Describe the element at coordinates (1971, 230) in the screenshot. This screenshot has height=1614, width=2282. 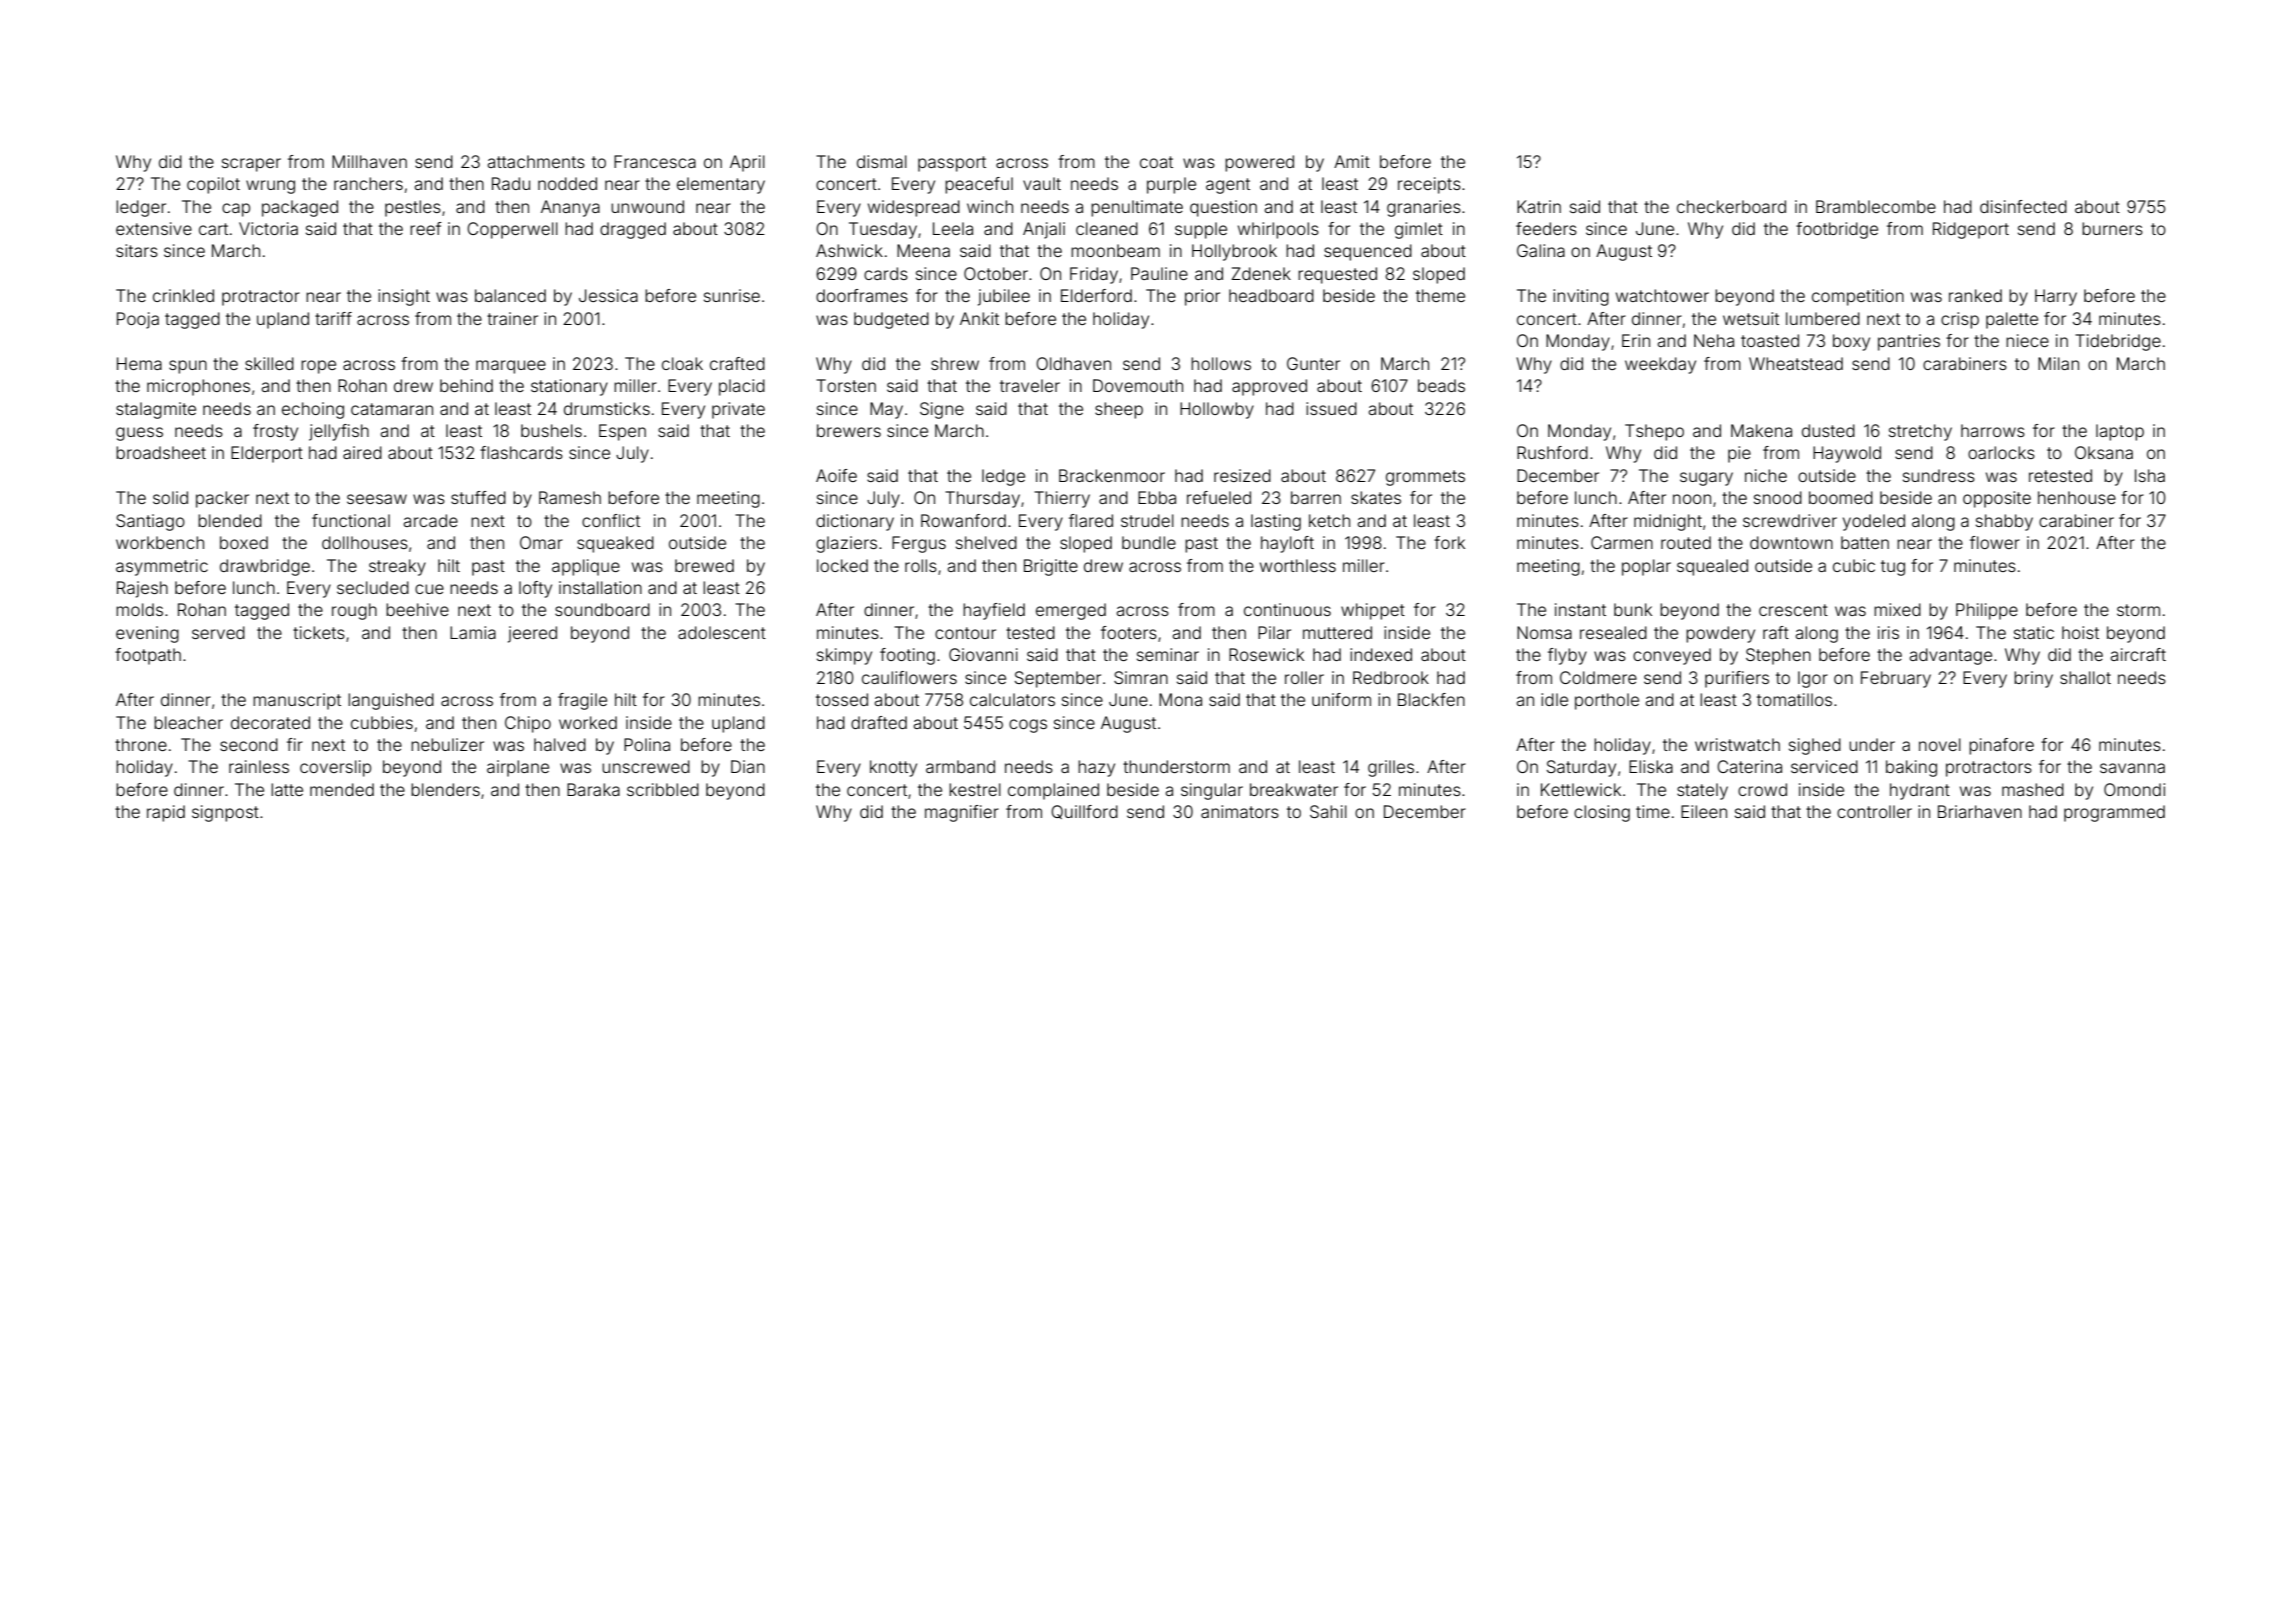
I see `Ridgeport` at that location.
